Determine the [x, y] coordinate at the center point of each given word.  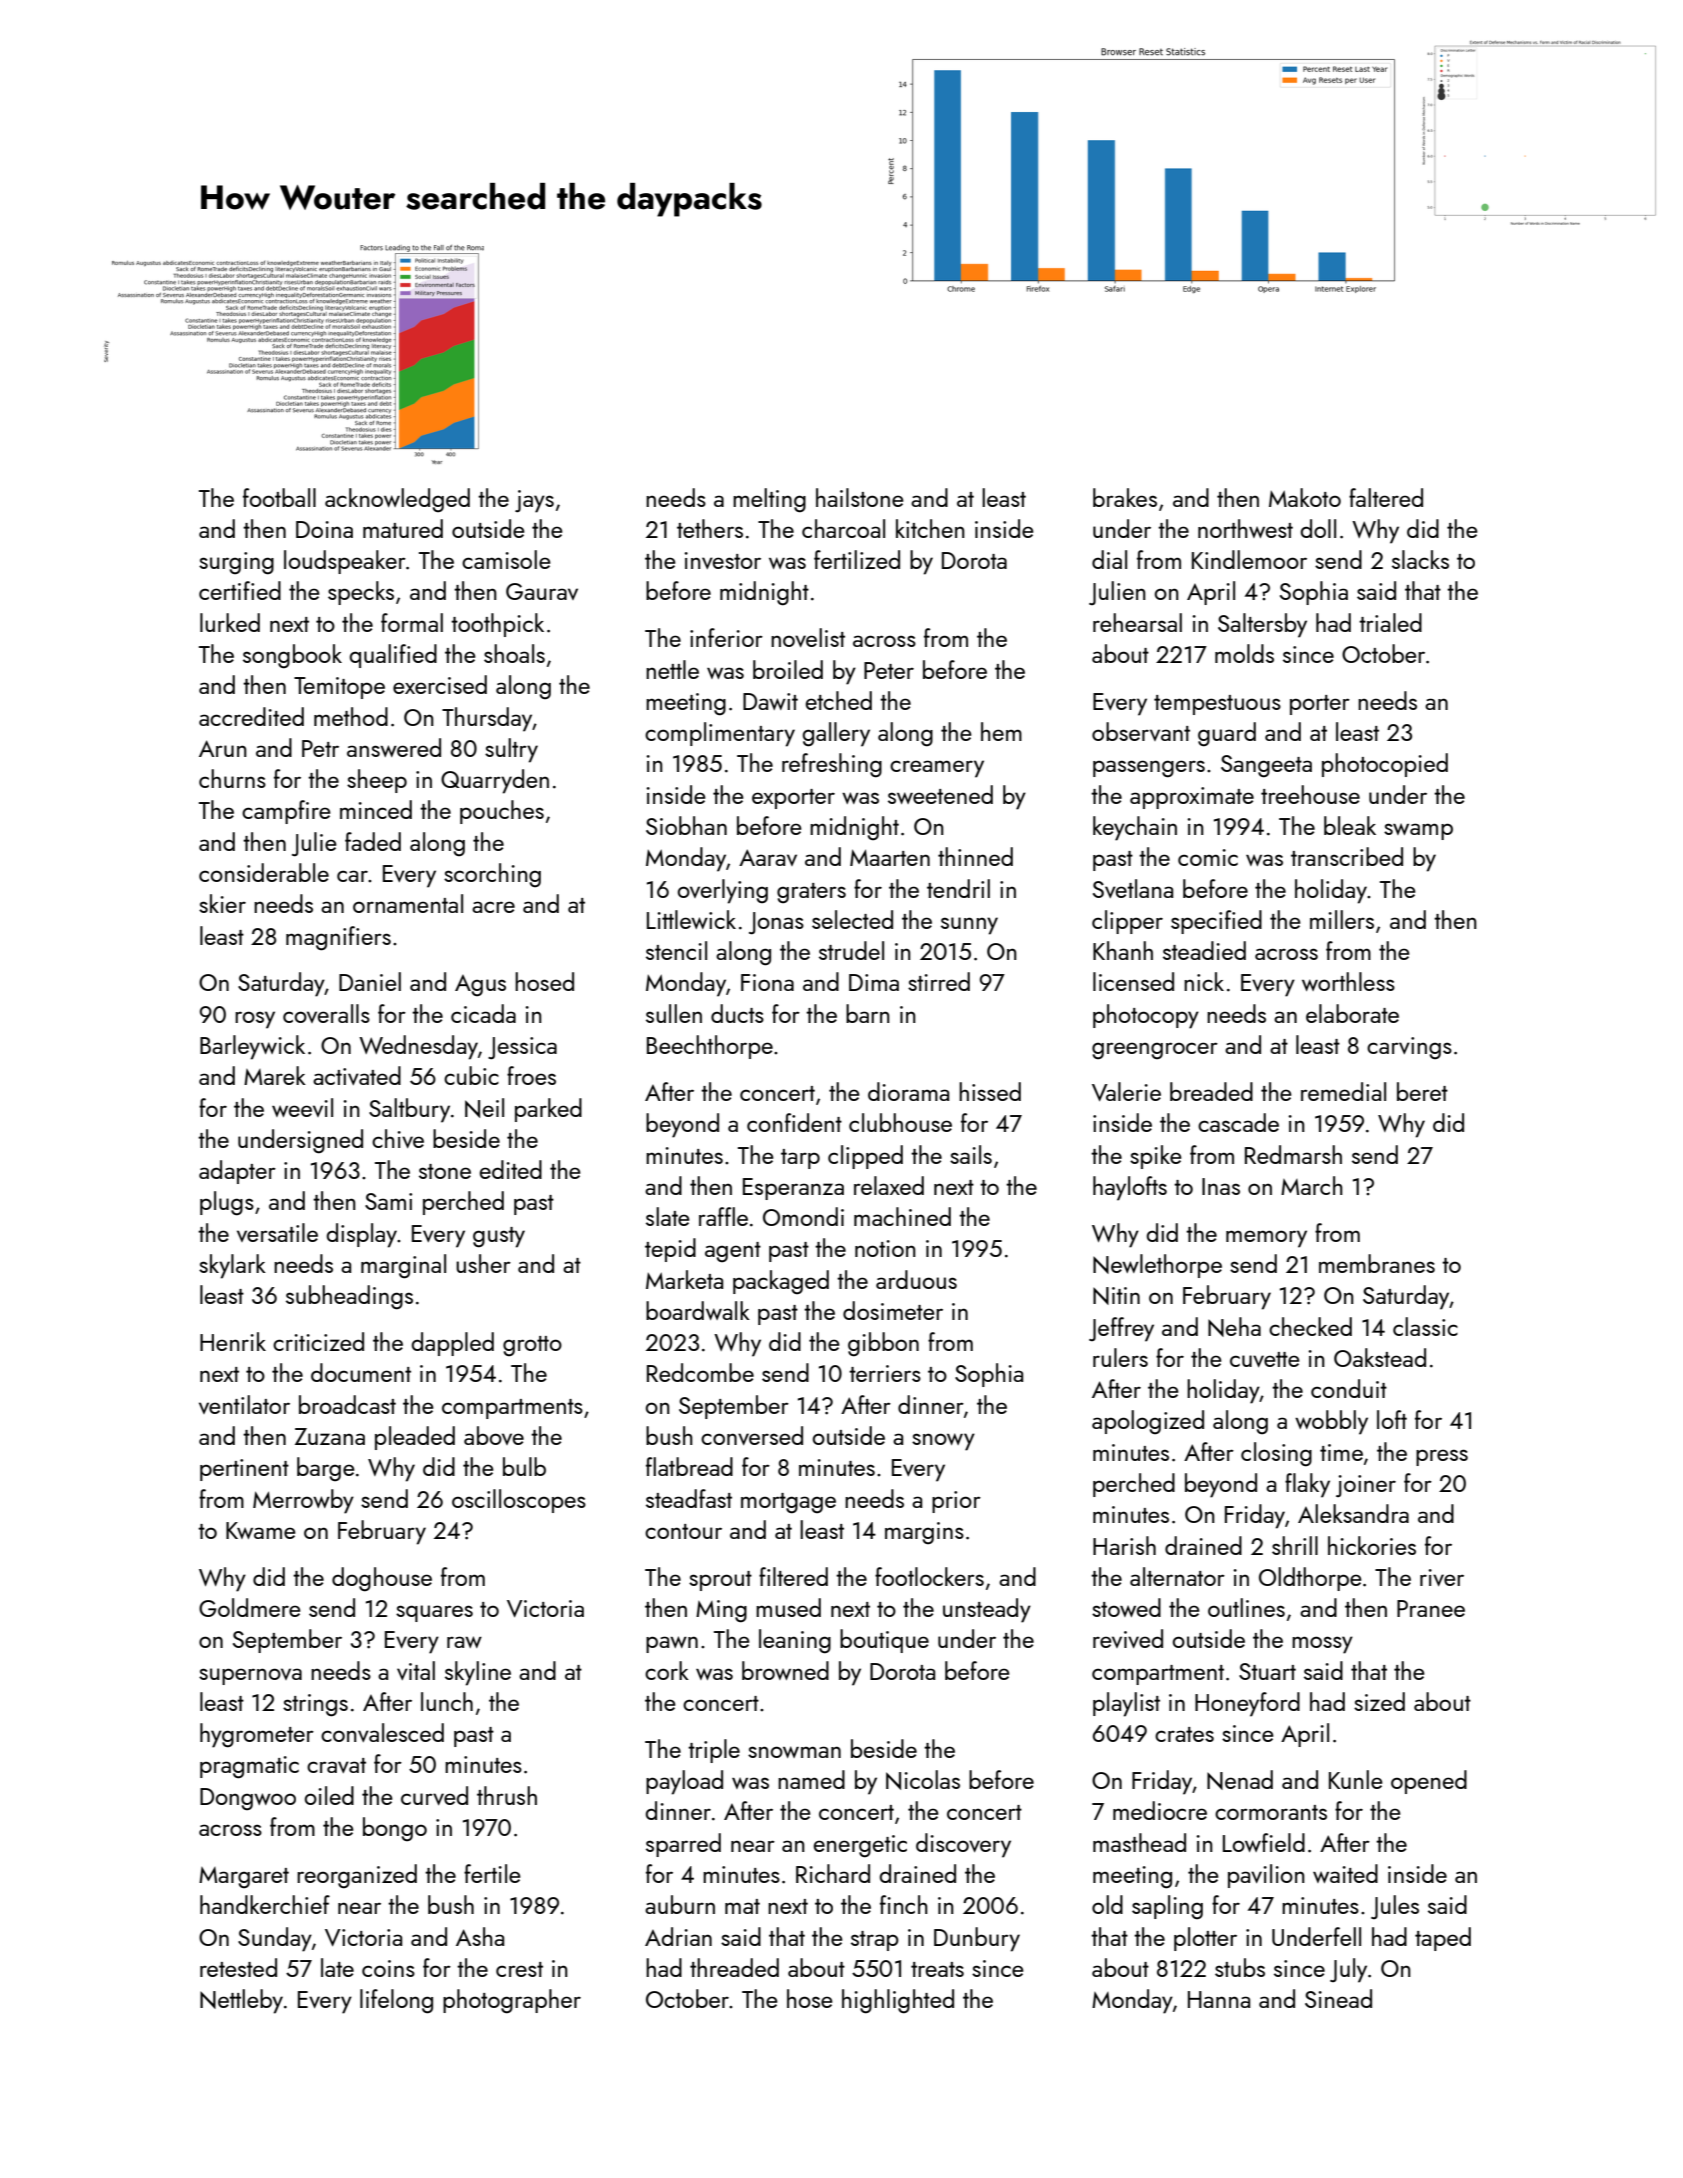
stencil [676, 950]
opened [1429, 1782]
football [279, 497]
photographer [512, 2001]
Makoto [1305, 497]
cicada [483, 1013]
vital [416, 1670]
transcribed [1347, 856]
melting [769, 500]
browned [785, 1670]
